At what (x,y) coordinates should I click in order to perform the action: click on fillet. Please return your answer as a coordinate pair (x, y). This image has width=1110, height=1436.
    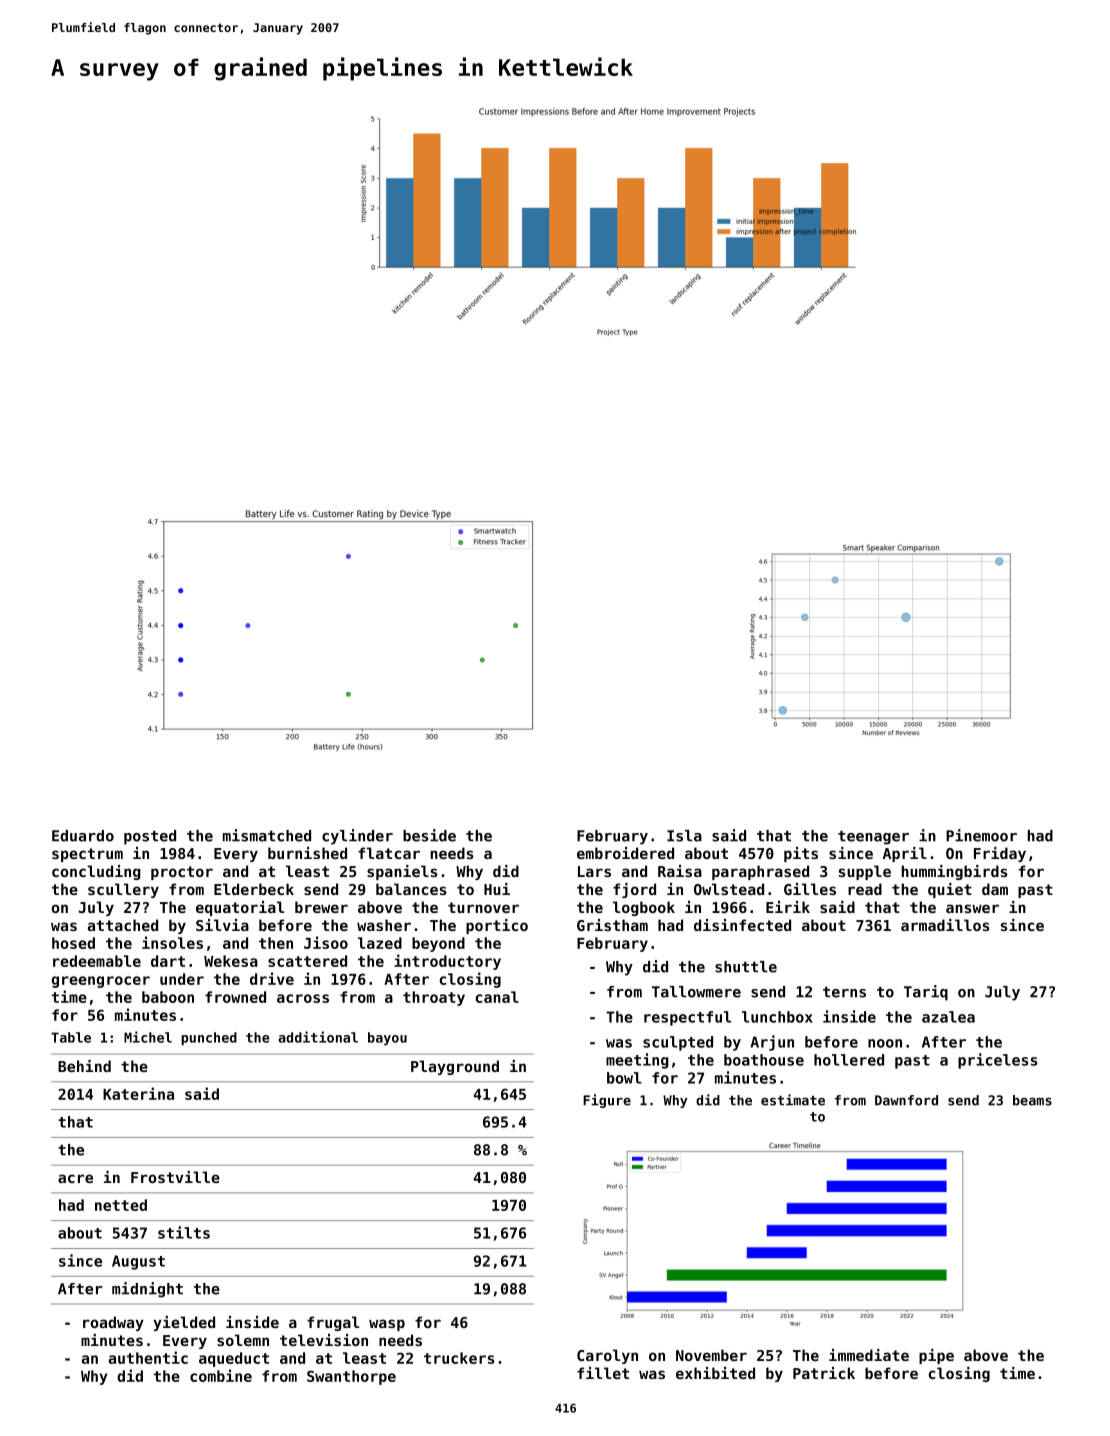
    Looking at the image, I should click on (603, 1373).
